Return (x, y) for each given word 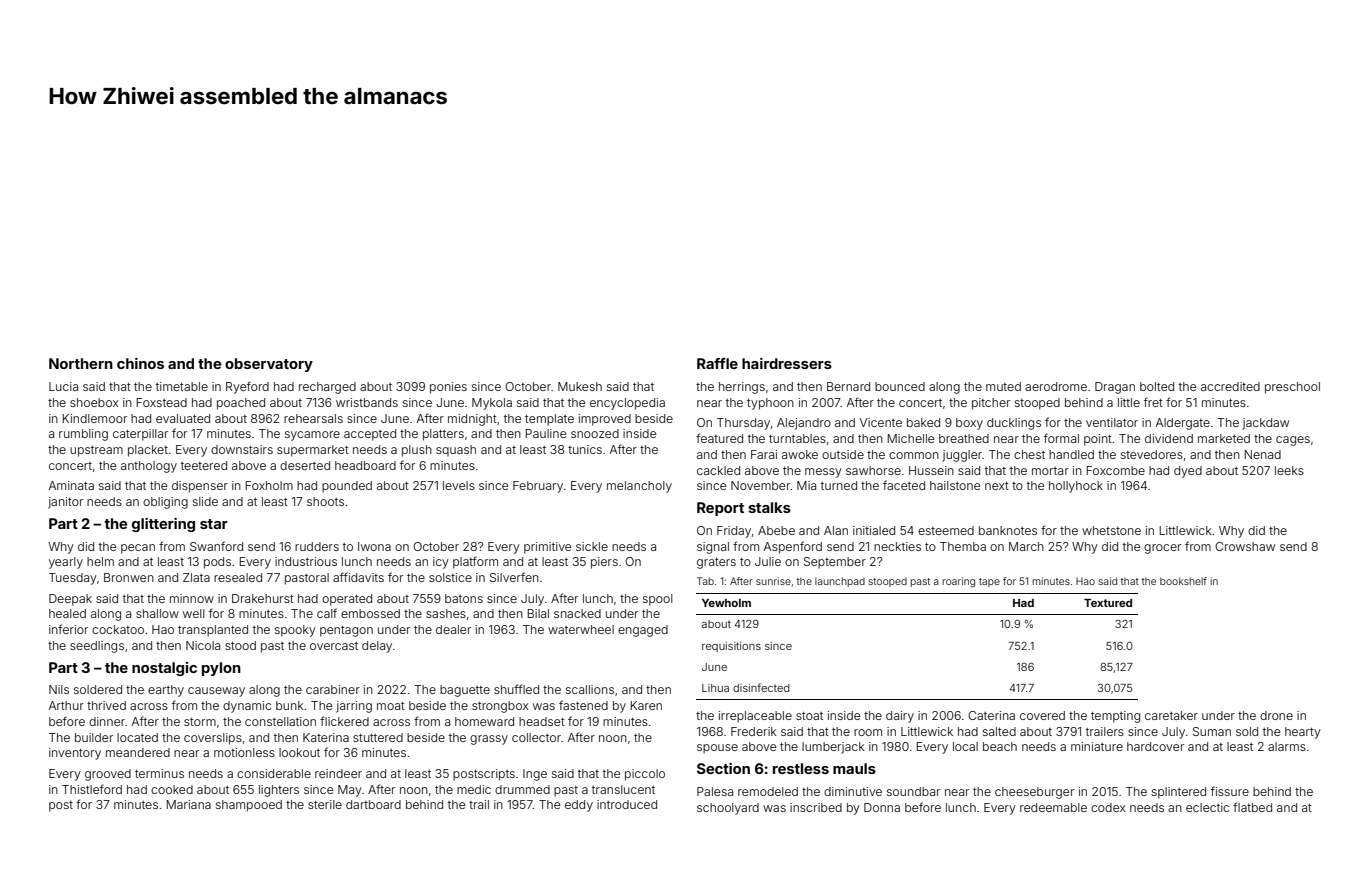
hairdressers (787, 363)
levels (459, 485)
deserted (305, 465)
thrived (106, 705)
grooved (108, 775)
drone (1276, 715)
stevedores (1152, 454)
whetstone (1111, 530)
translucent (623, 789)
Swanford (216, 546)
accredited (1230, 386)
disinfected (761, 687)
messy (823, 473)
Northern (81, 363)
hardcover (1155, 746)
